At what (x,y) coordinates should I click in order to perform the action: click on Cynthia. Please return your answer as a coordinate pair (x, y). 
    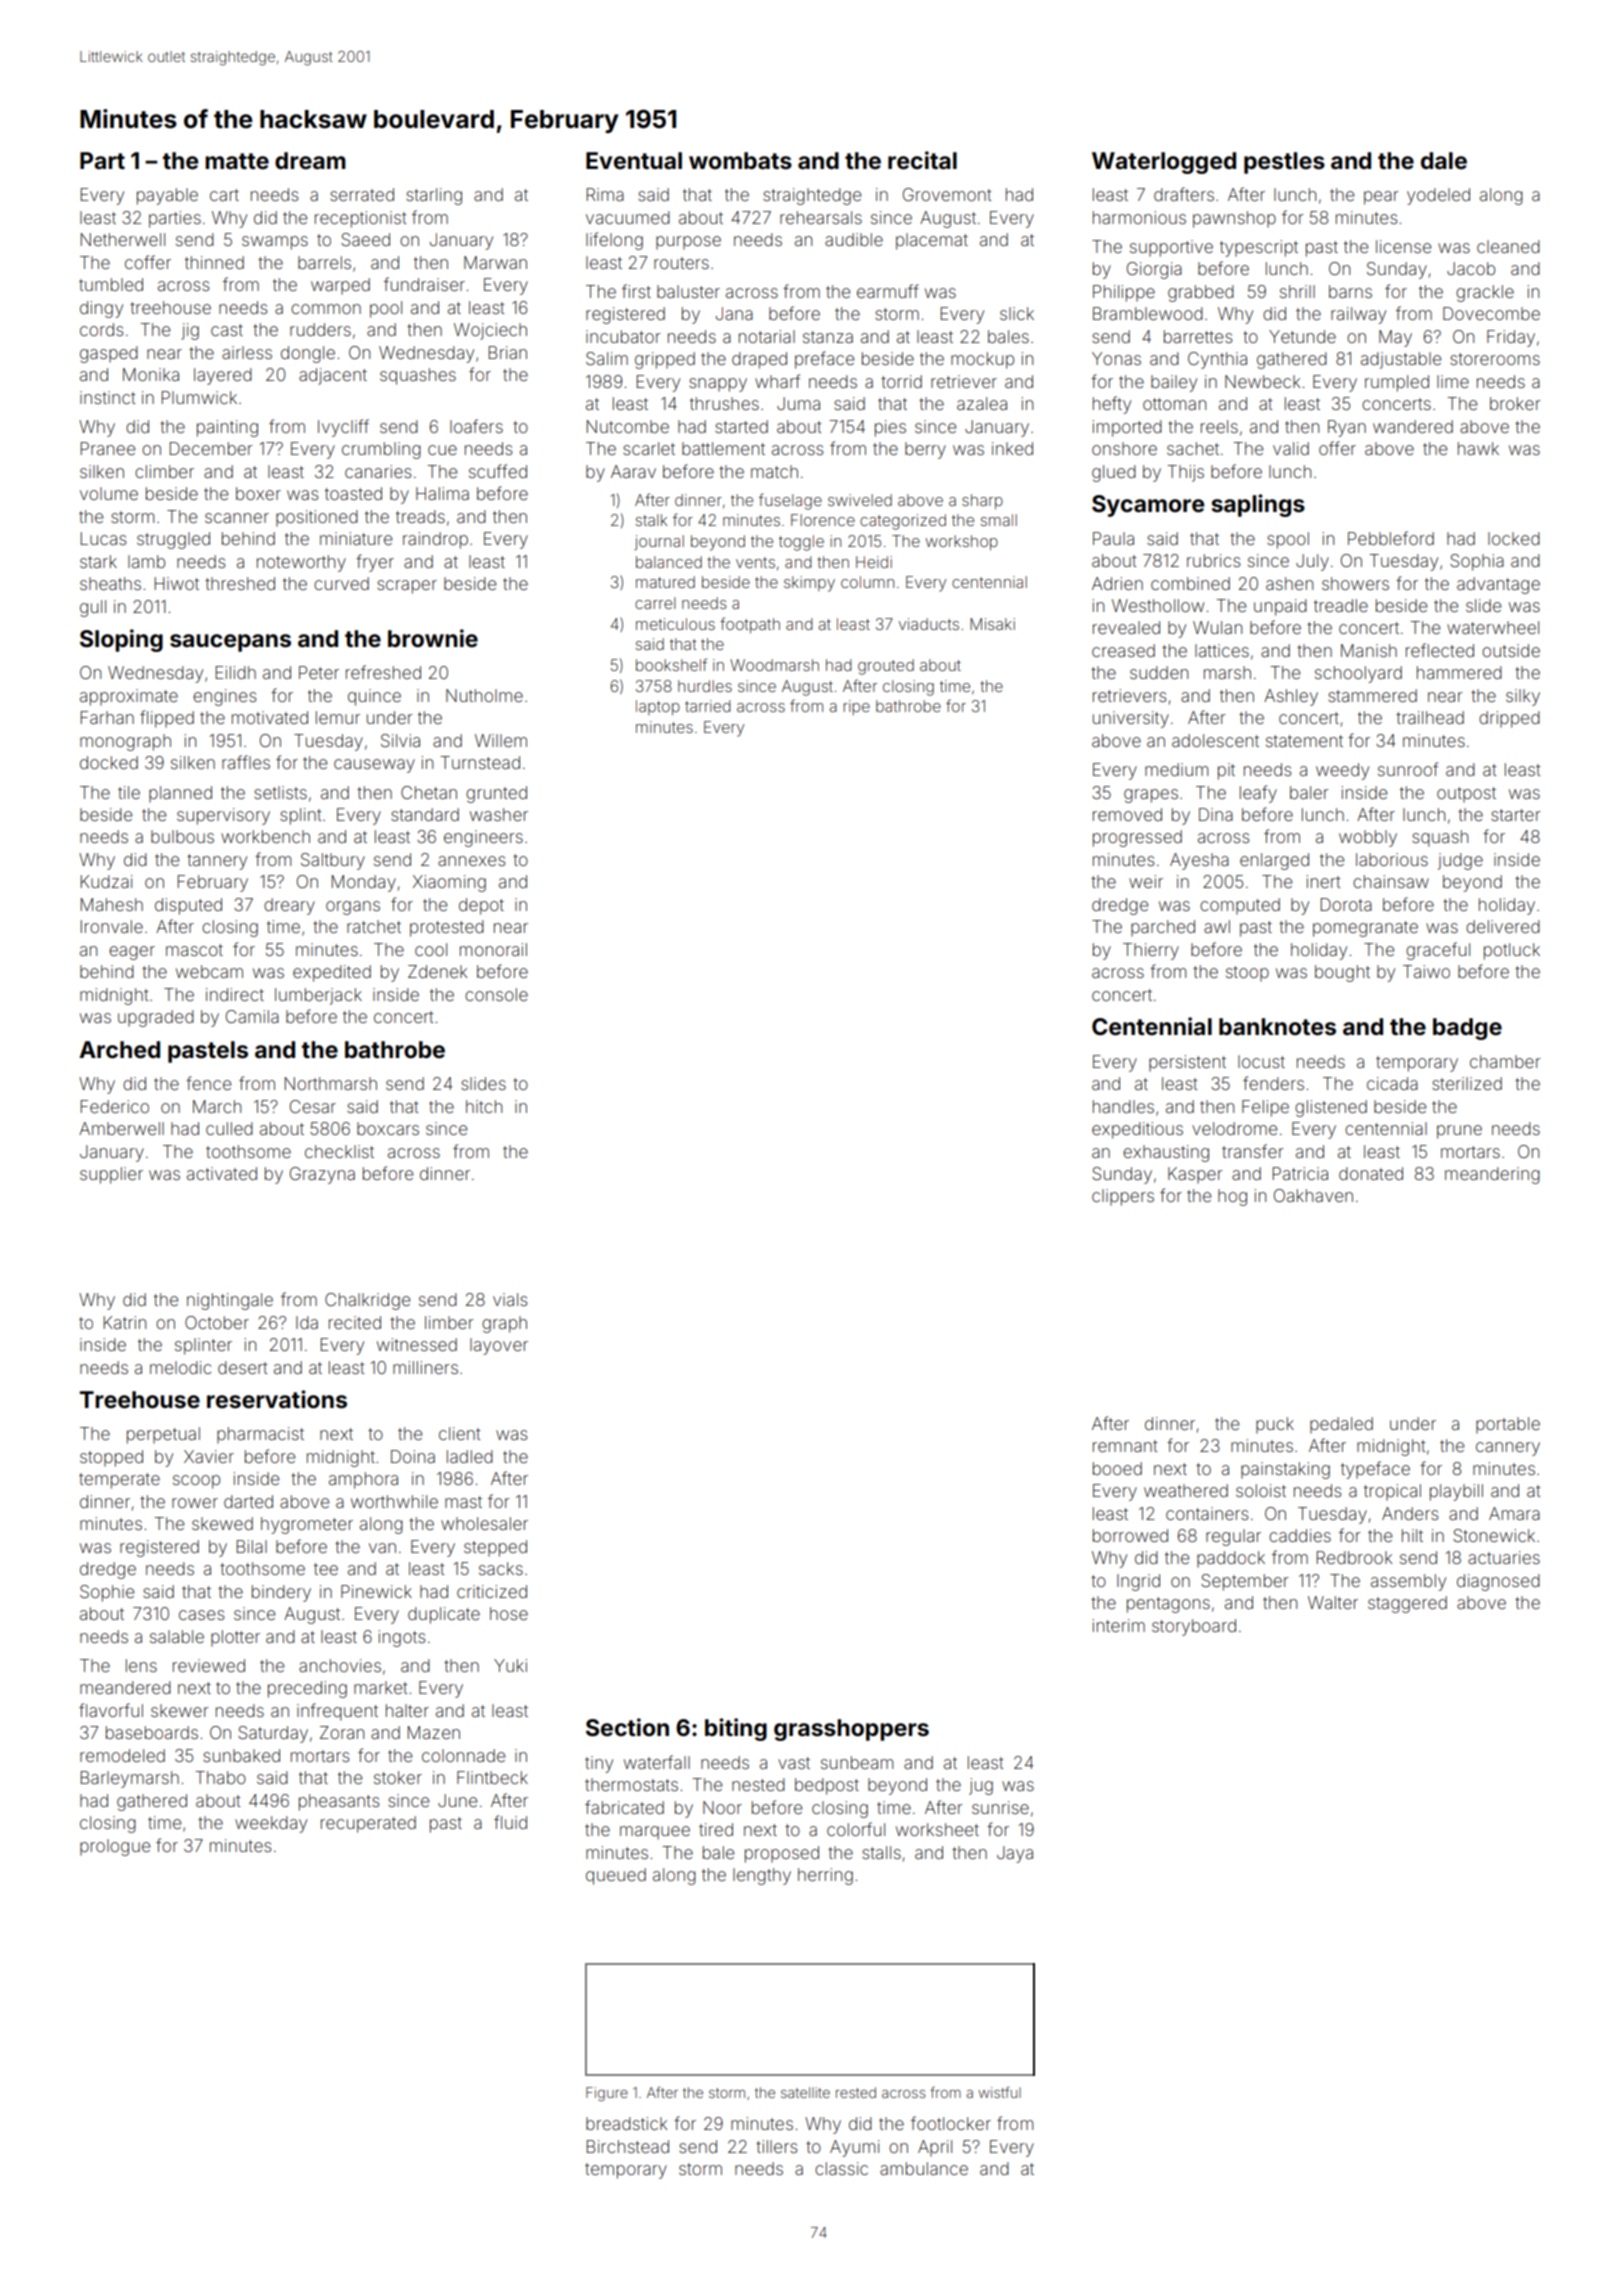
    Looking at the image, I should click on (1217, 360).
